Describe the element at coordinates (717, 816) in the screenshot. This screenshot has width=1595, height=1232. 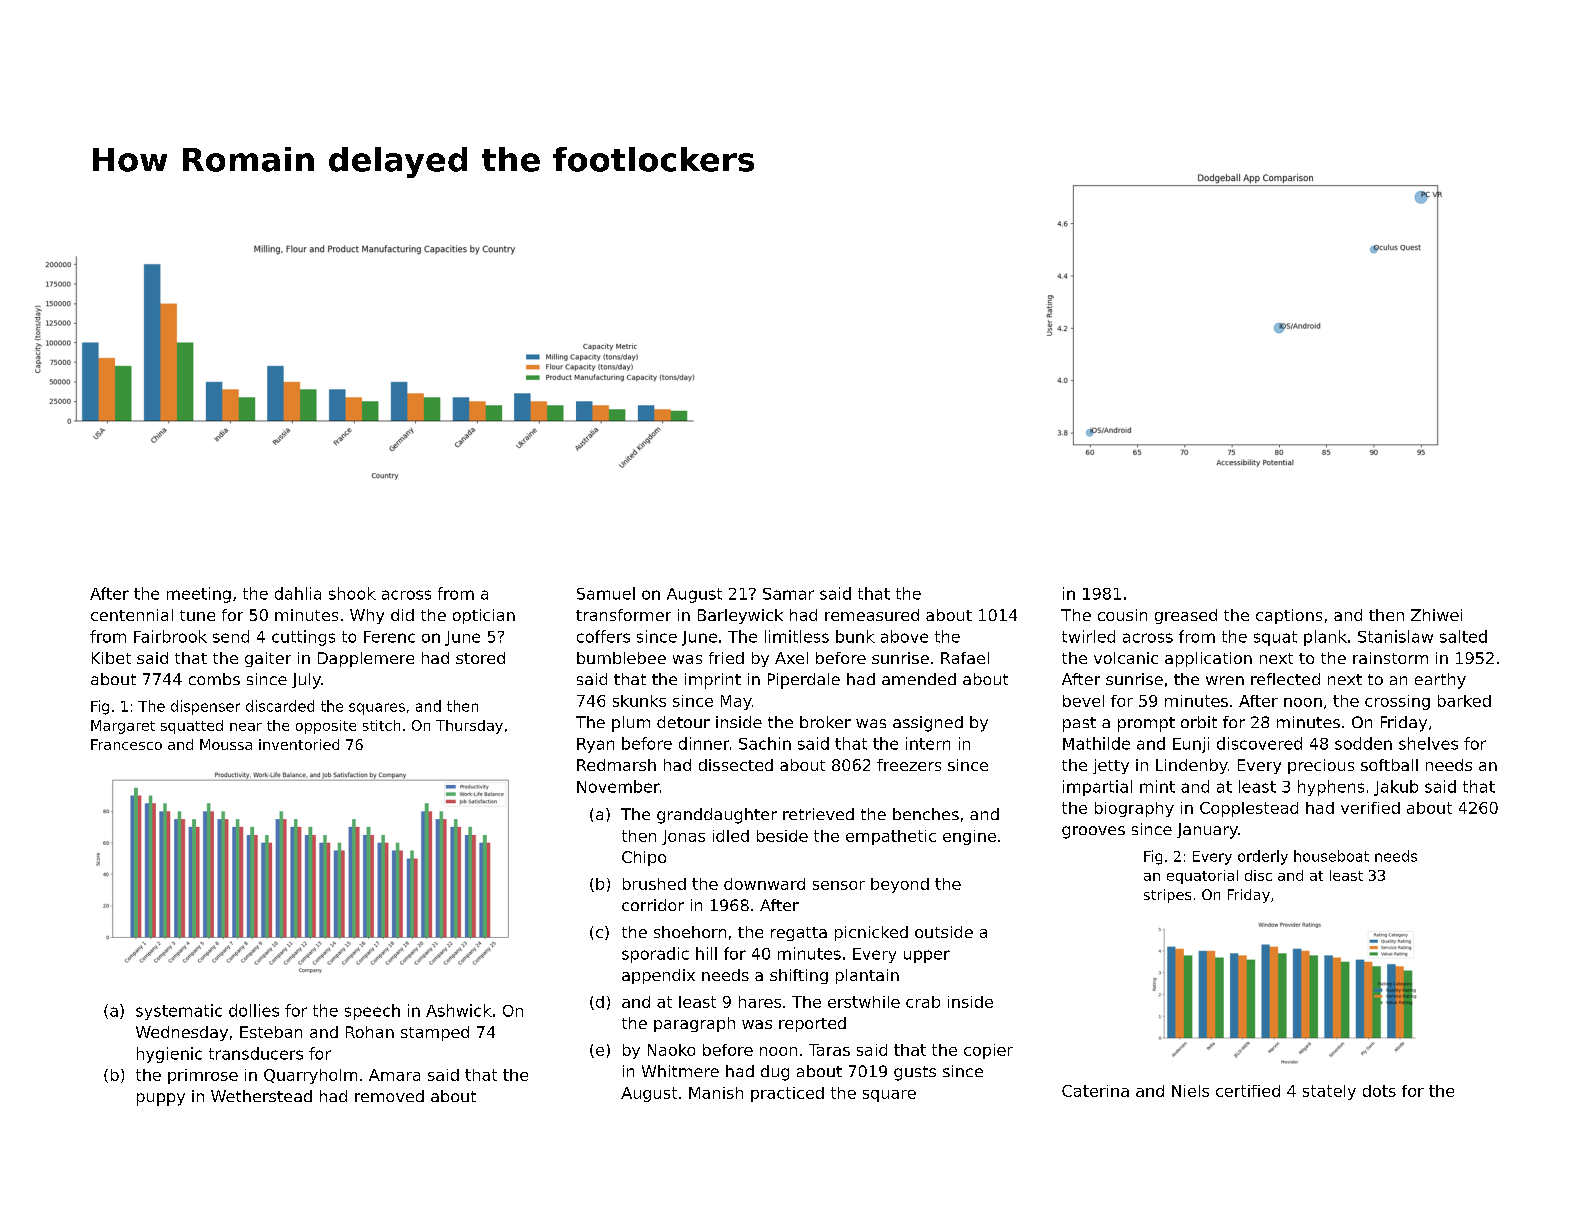
I see `granddaughter` at that location.
